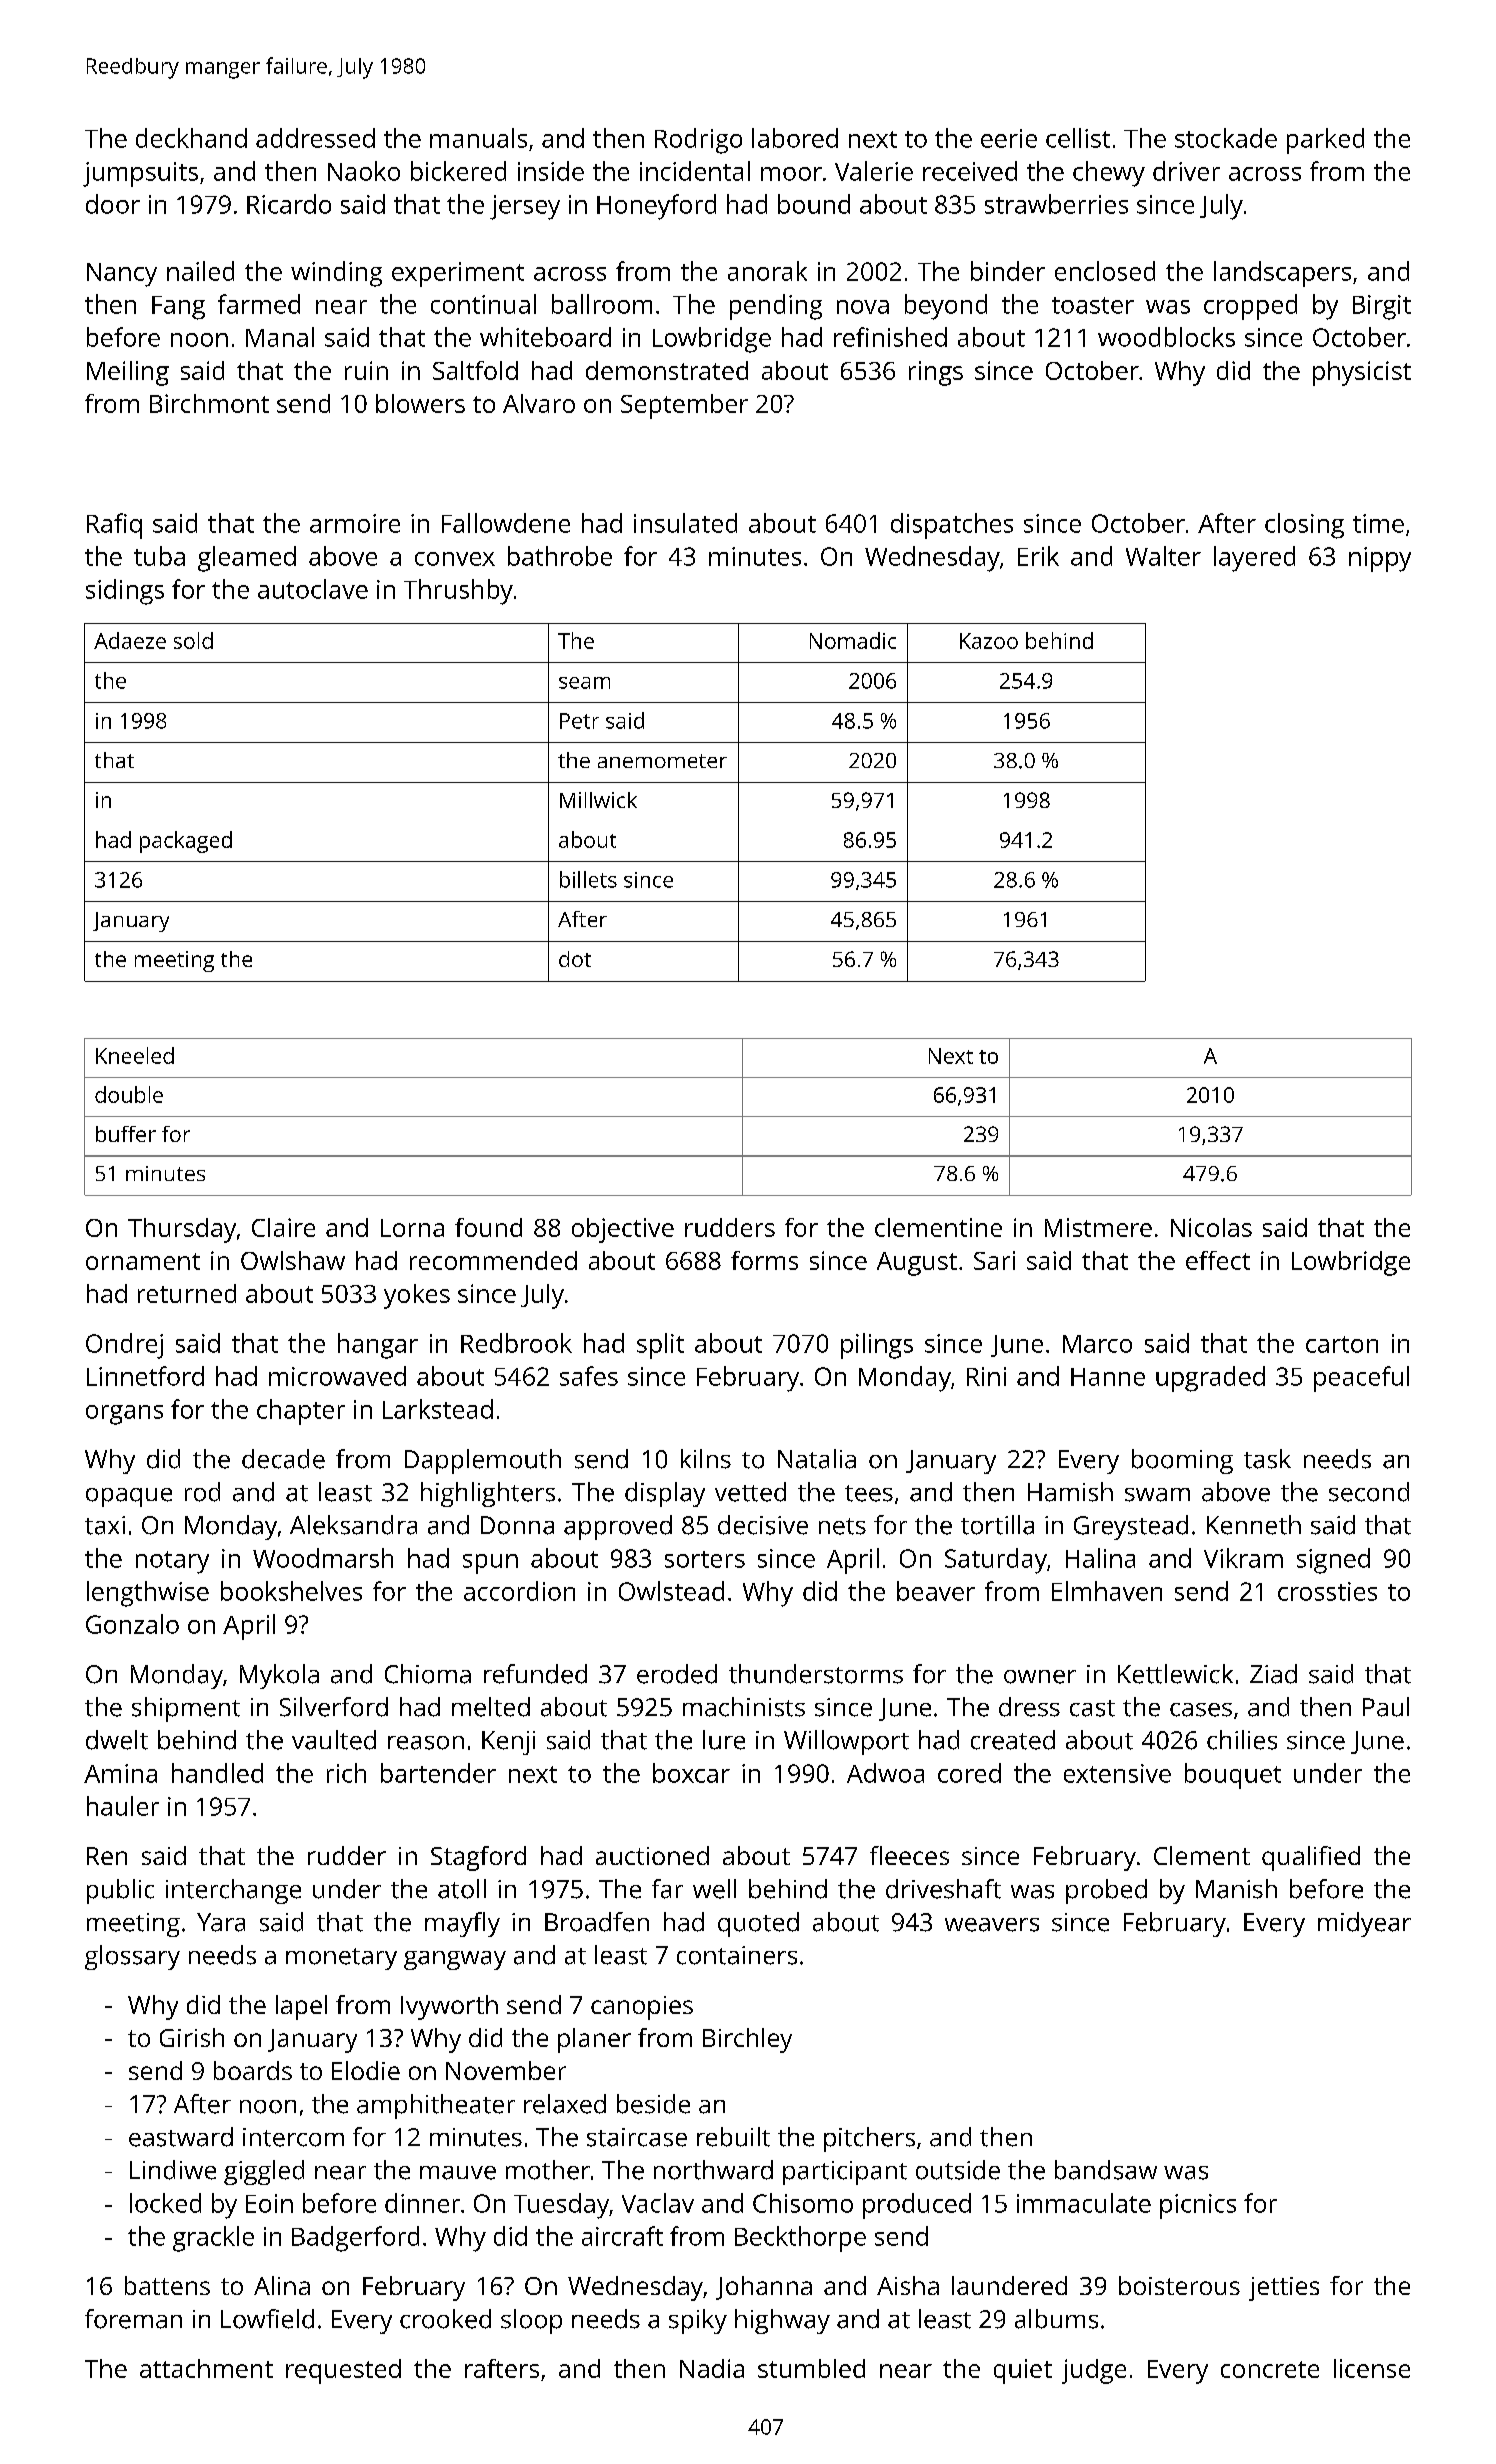 The width and height of the screenshot is (1496, 2464). Describe the element at coordinates (172, 1562) in the screenshot. I see `notary` at that location.
